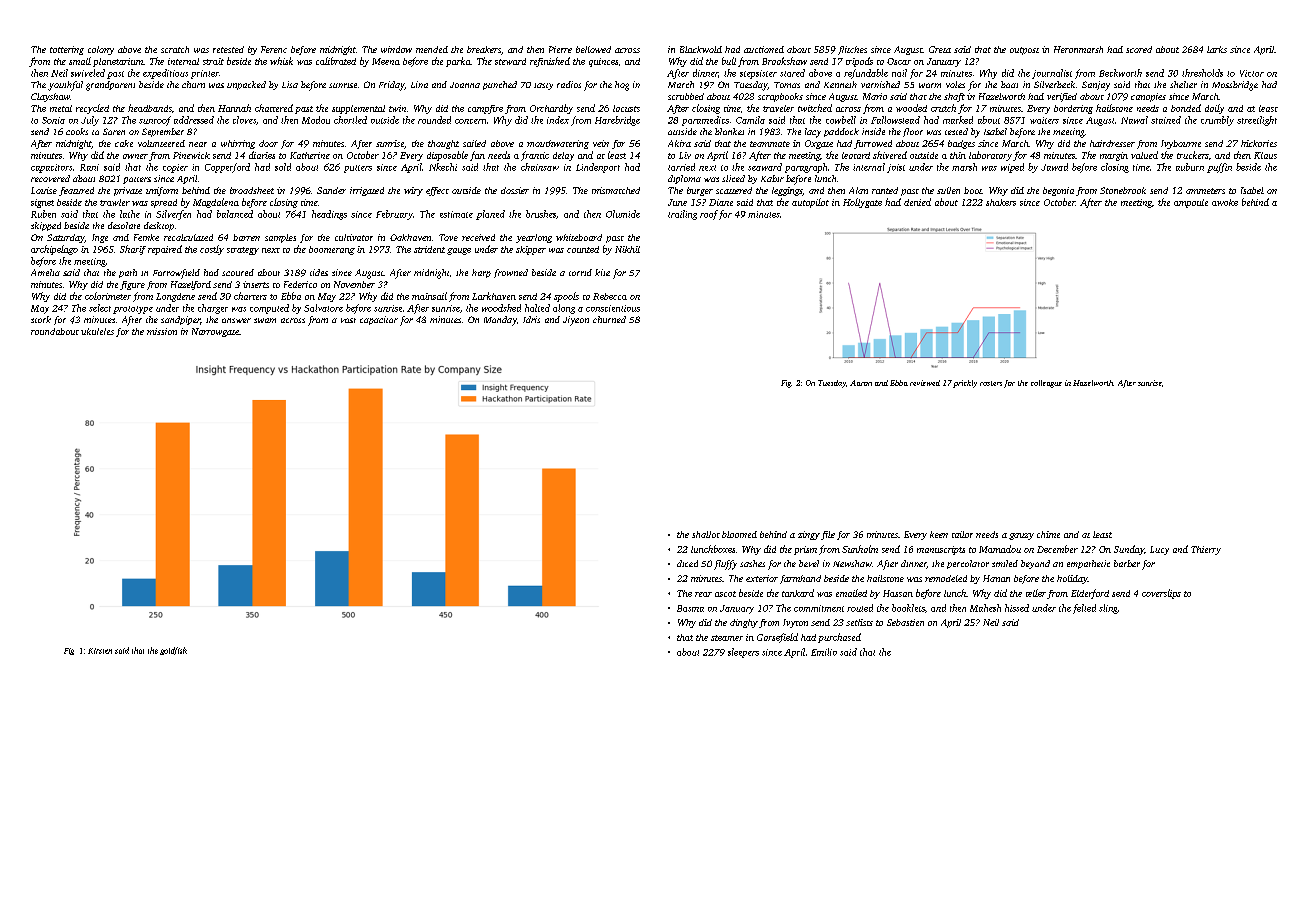 The height and width of the screenshot is (924, 1308). I want to click on tides, so click(319, 272).
